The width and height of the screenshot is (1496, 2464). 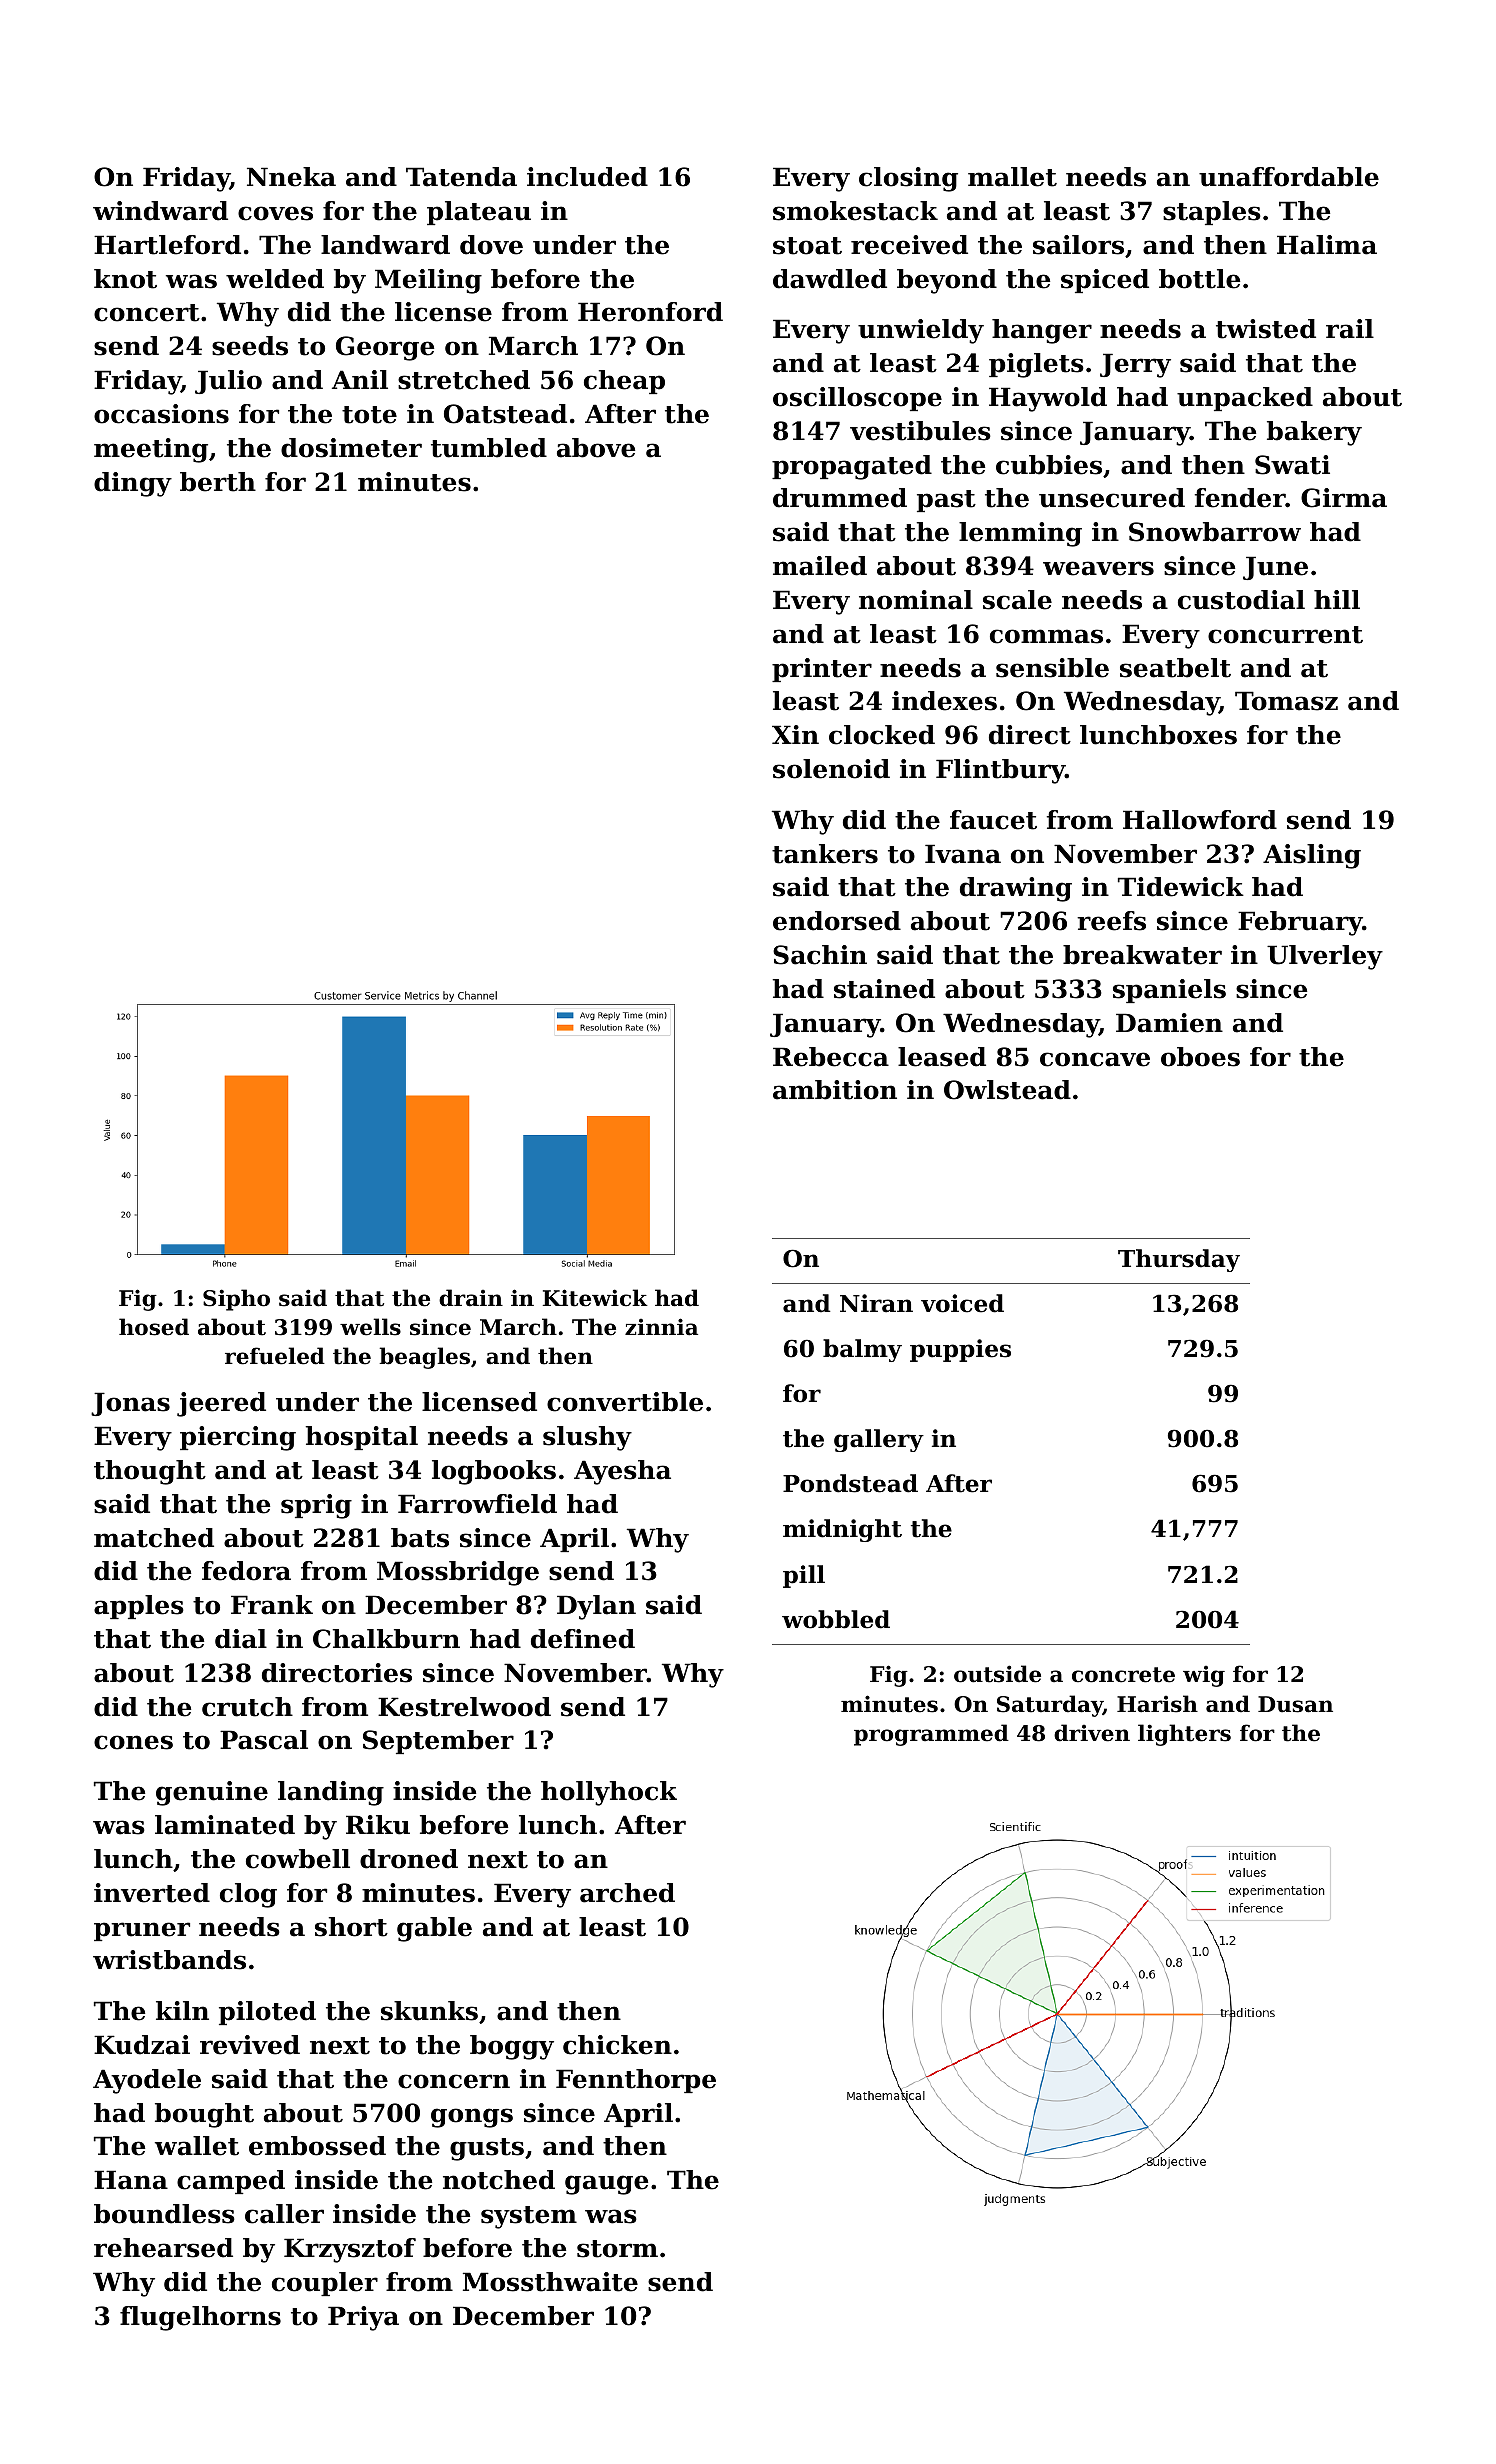 What do you see at coordinates (363, 2318) in the screenshot?
I see `Priya` at bounding box center [363, 2318].
